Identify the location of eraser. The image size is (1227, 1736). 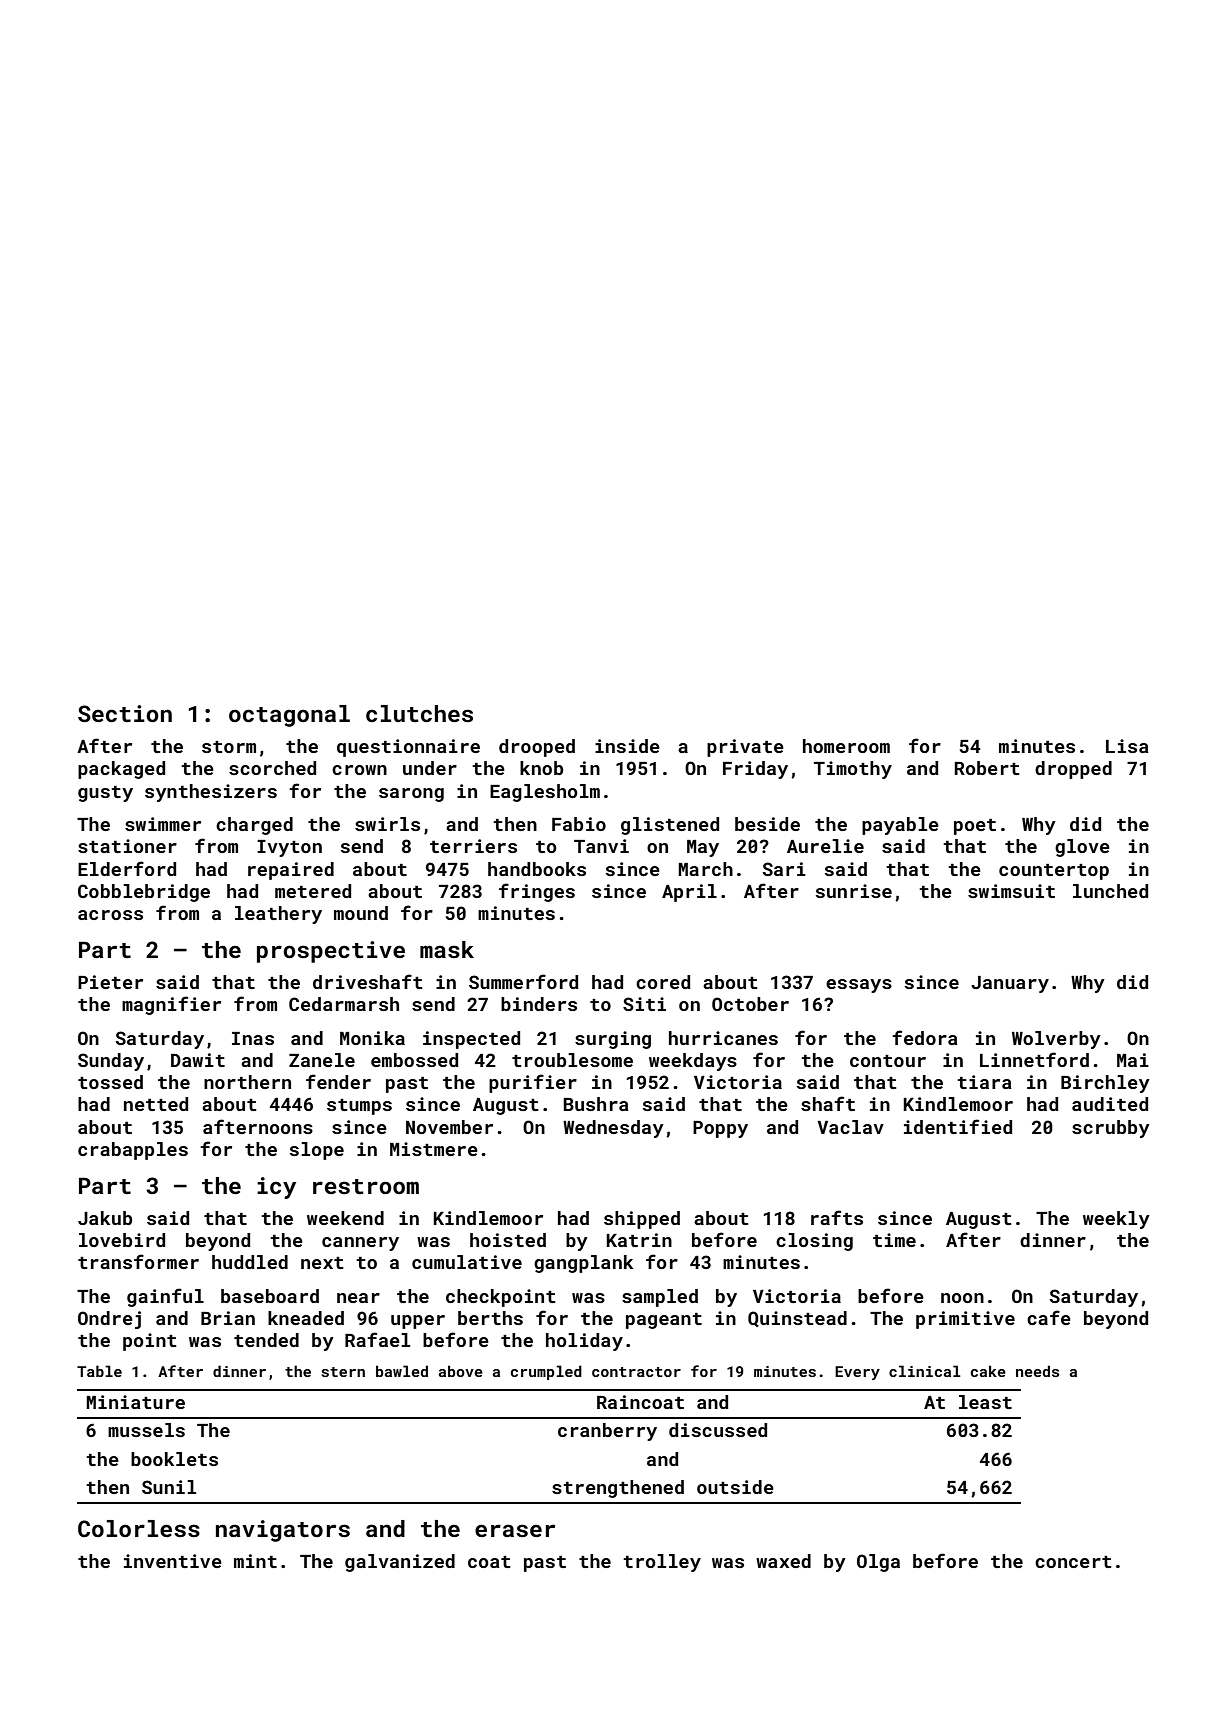
(515, 1530).
